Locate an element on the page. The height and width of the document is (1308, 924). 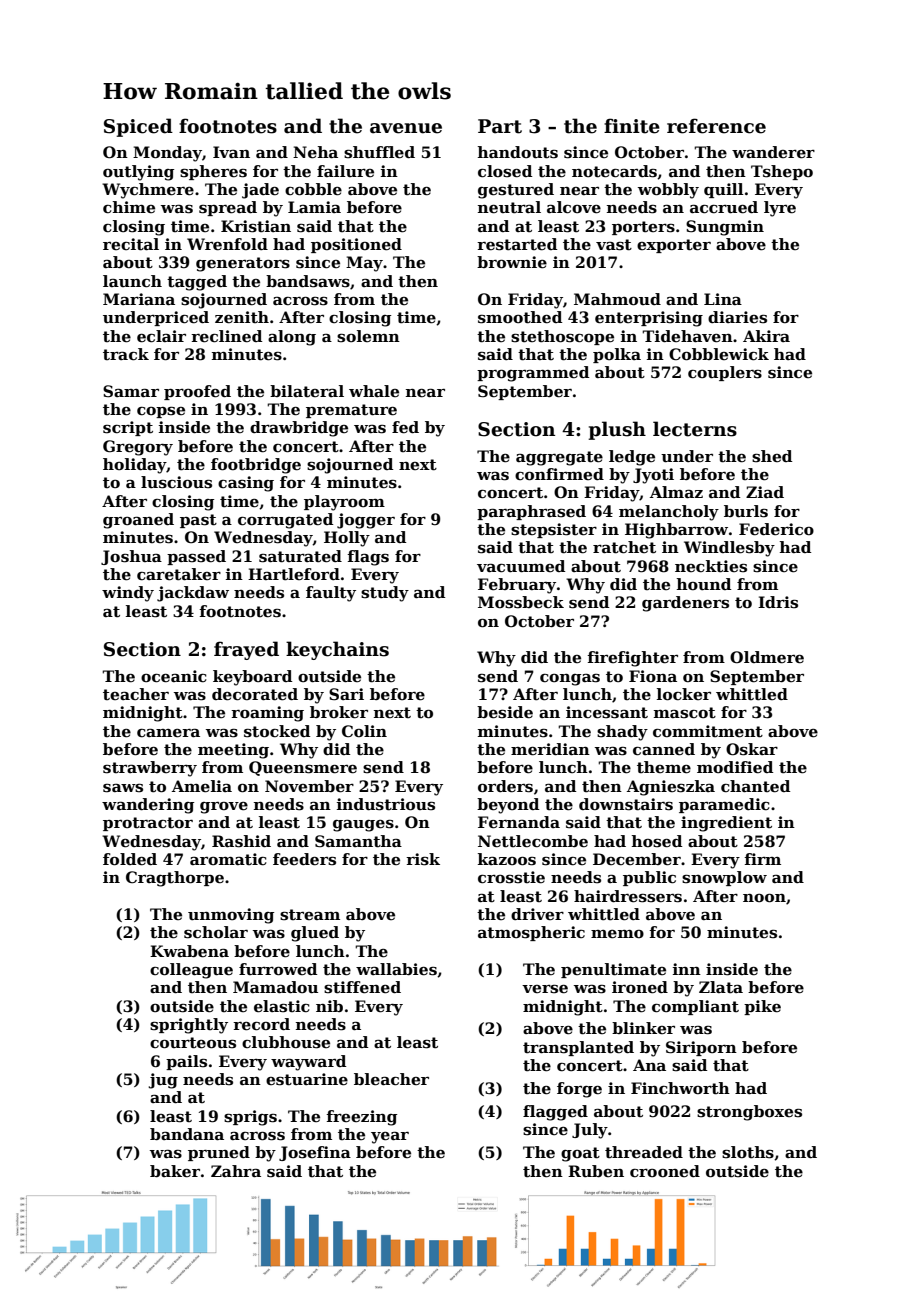
memo is located at coordinates (617, 934).
